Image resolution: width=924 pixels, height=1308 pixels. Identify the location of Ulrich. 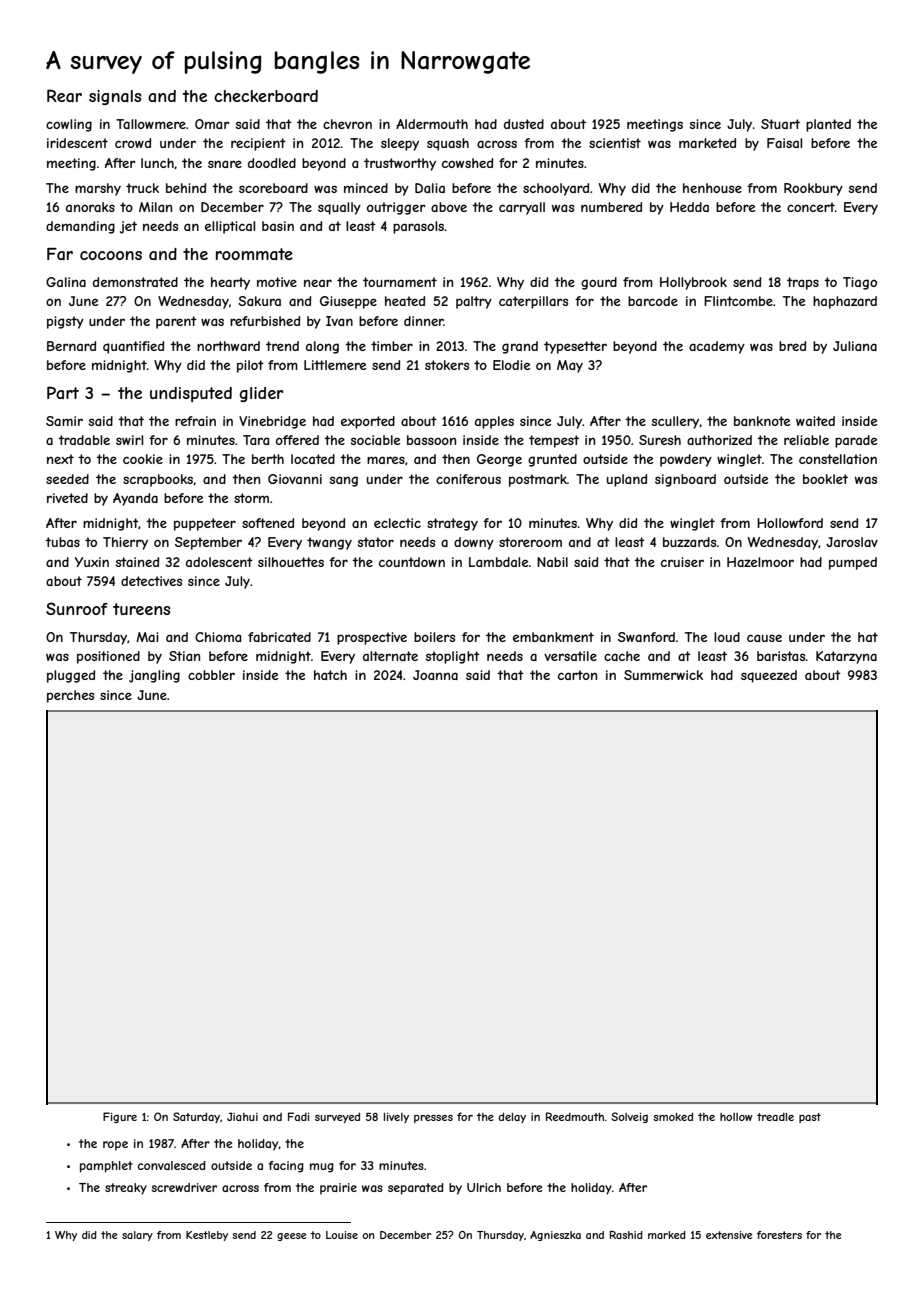
(484, 1187).
